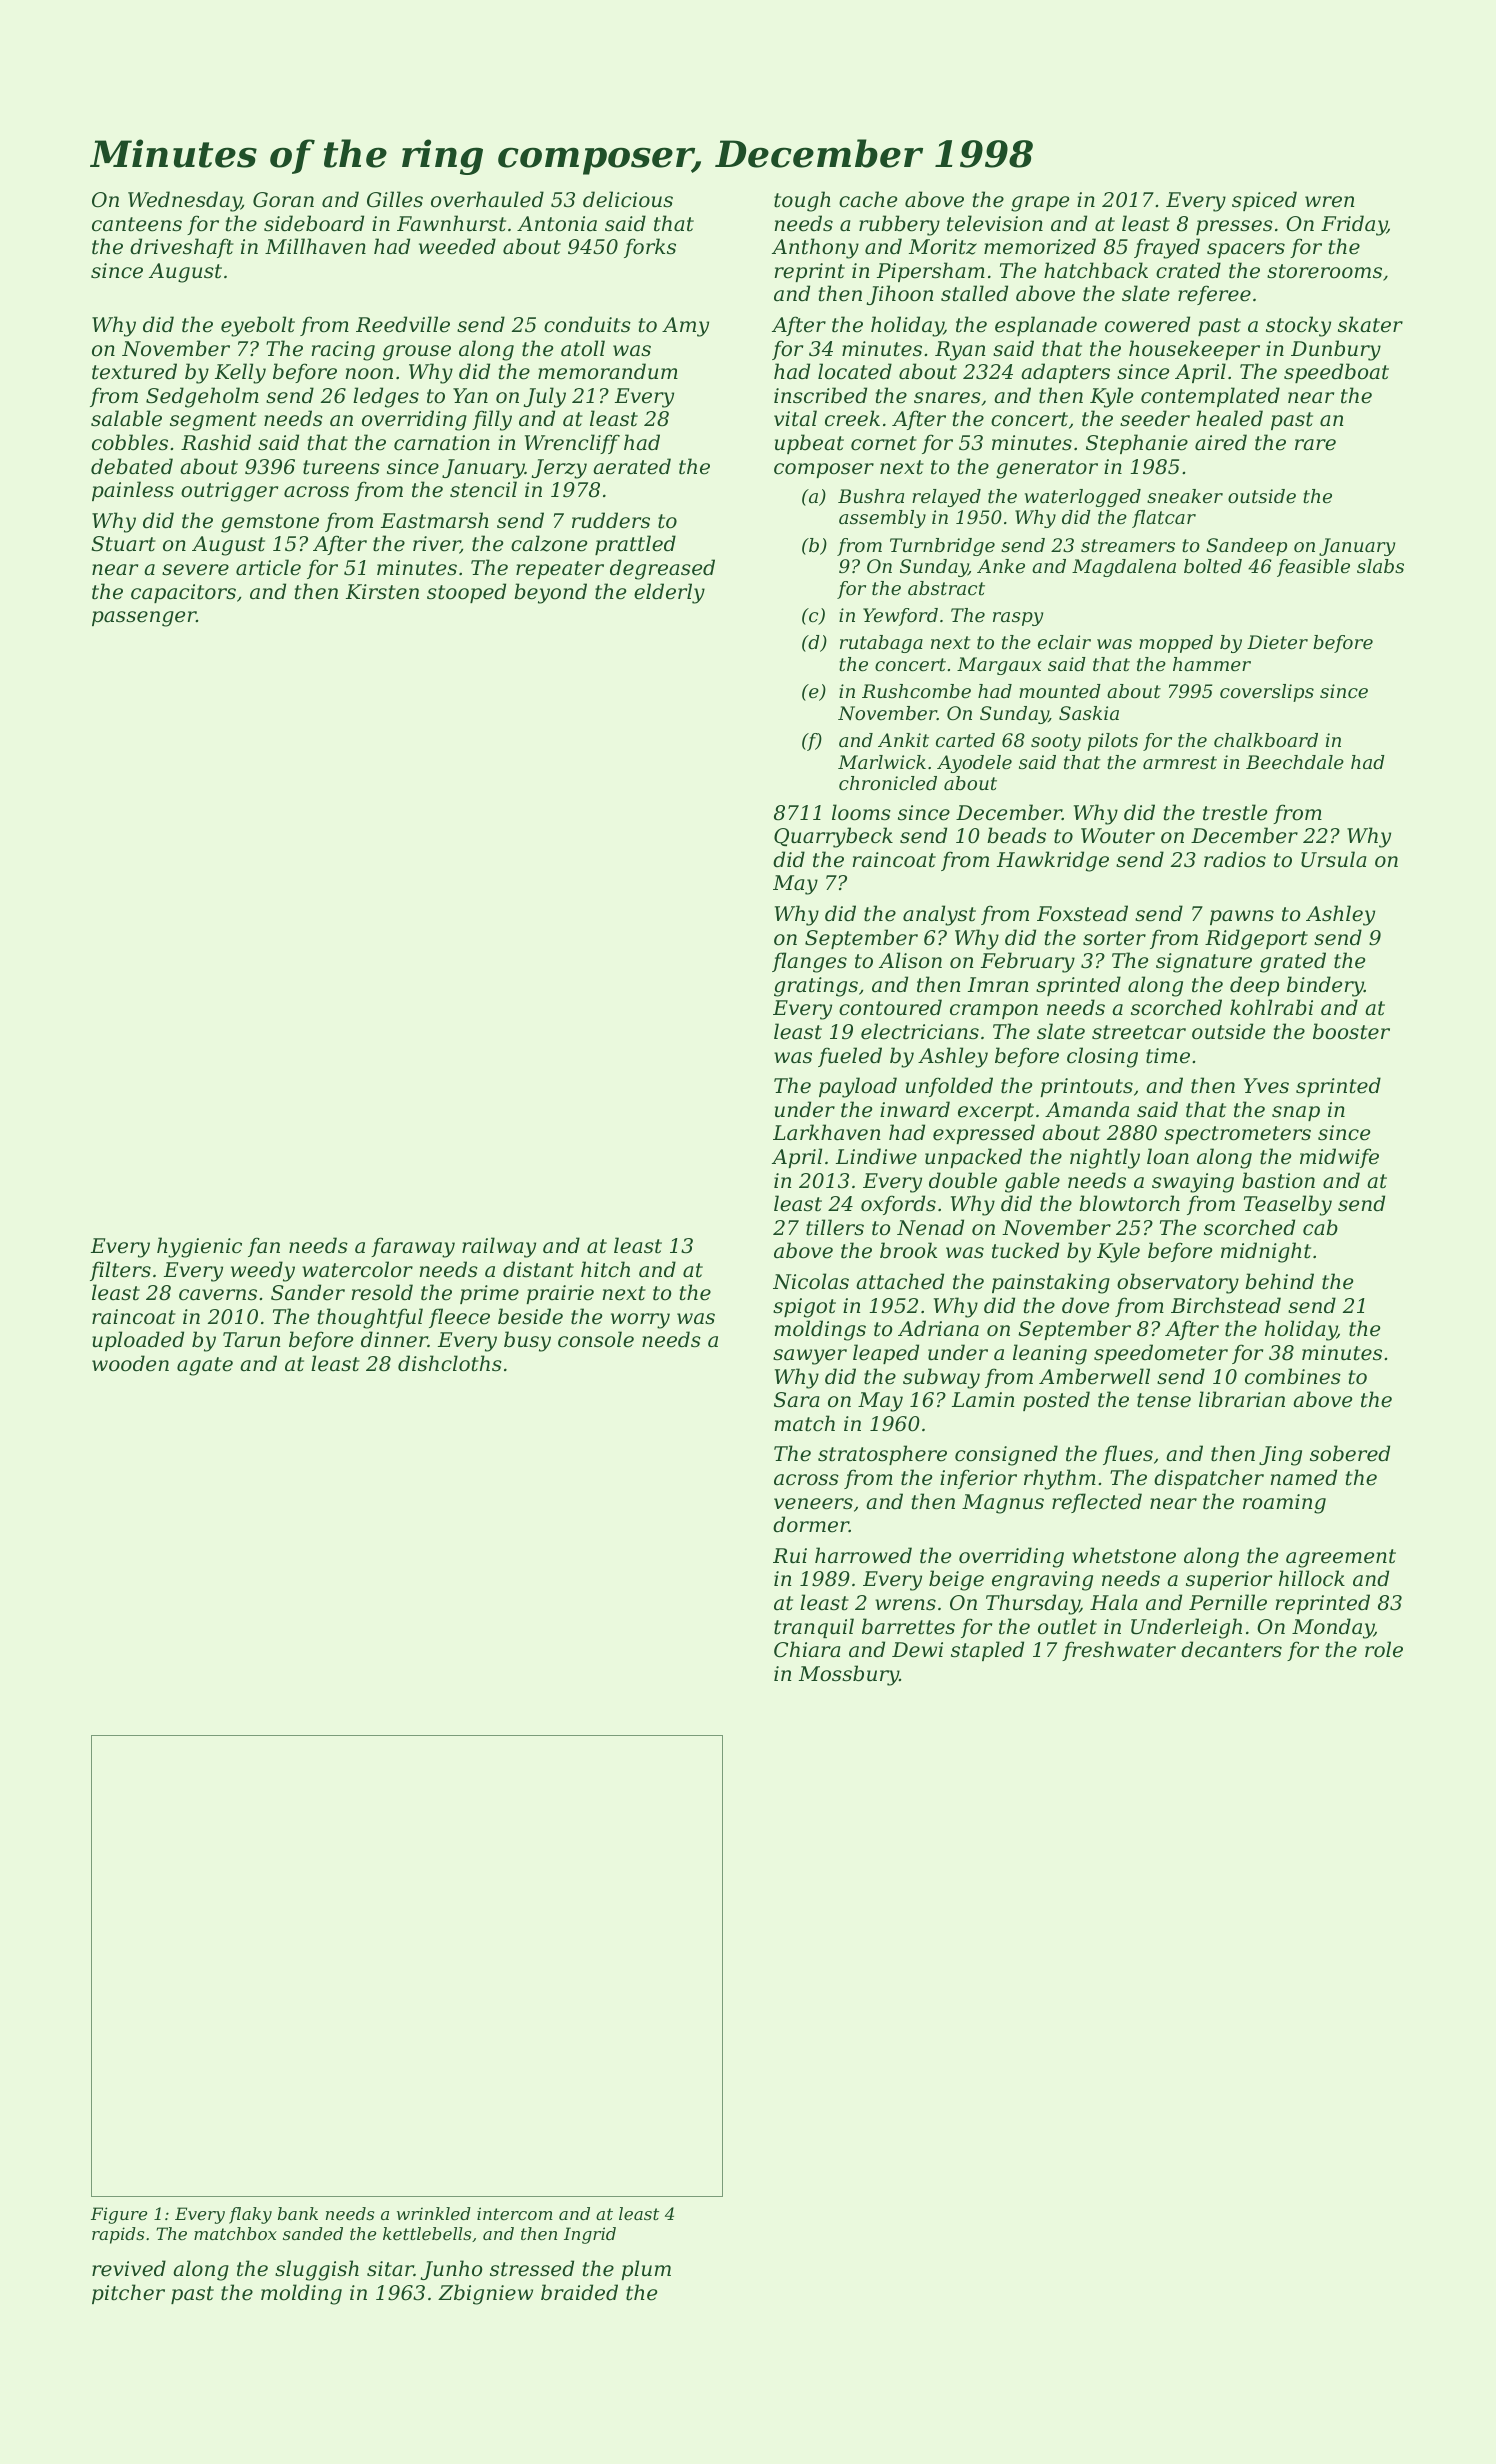  I want to click on chronicled, so click(888, 783).
